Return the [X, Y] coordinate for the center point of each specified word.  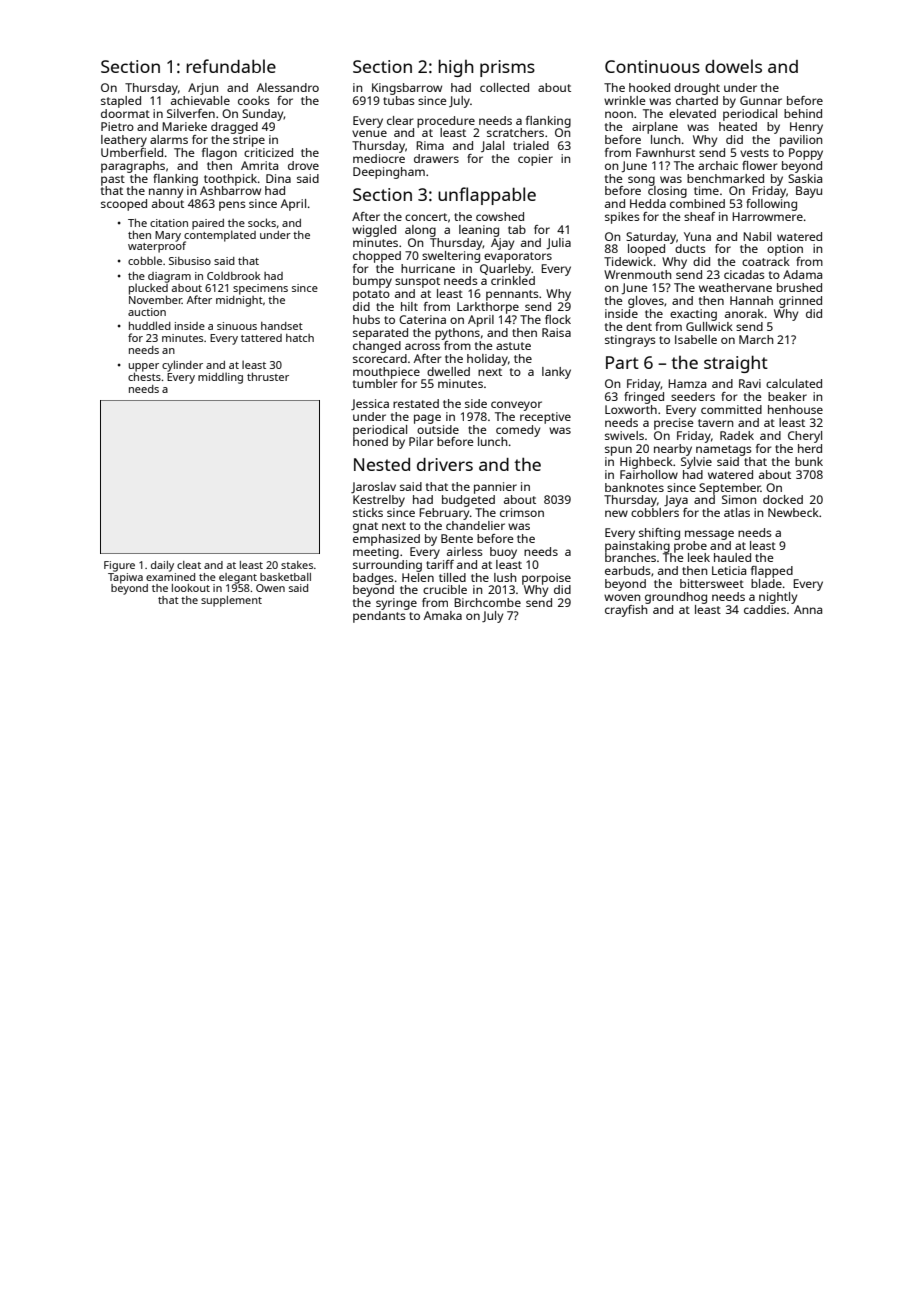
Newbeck [793, 512]
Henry [806, 128]
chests [144, 377]
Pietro [117, 126]
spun [618, 451]
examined [170, 577]
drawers [436, 158]
